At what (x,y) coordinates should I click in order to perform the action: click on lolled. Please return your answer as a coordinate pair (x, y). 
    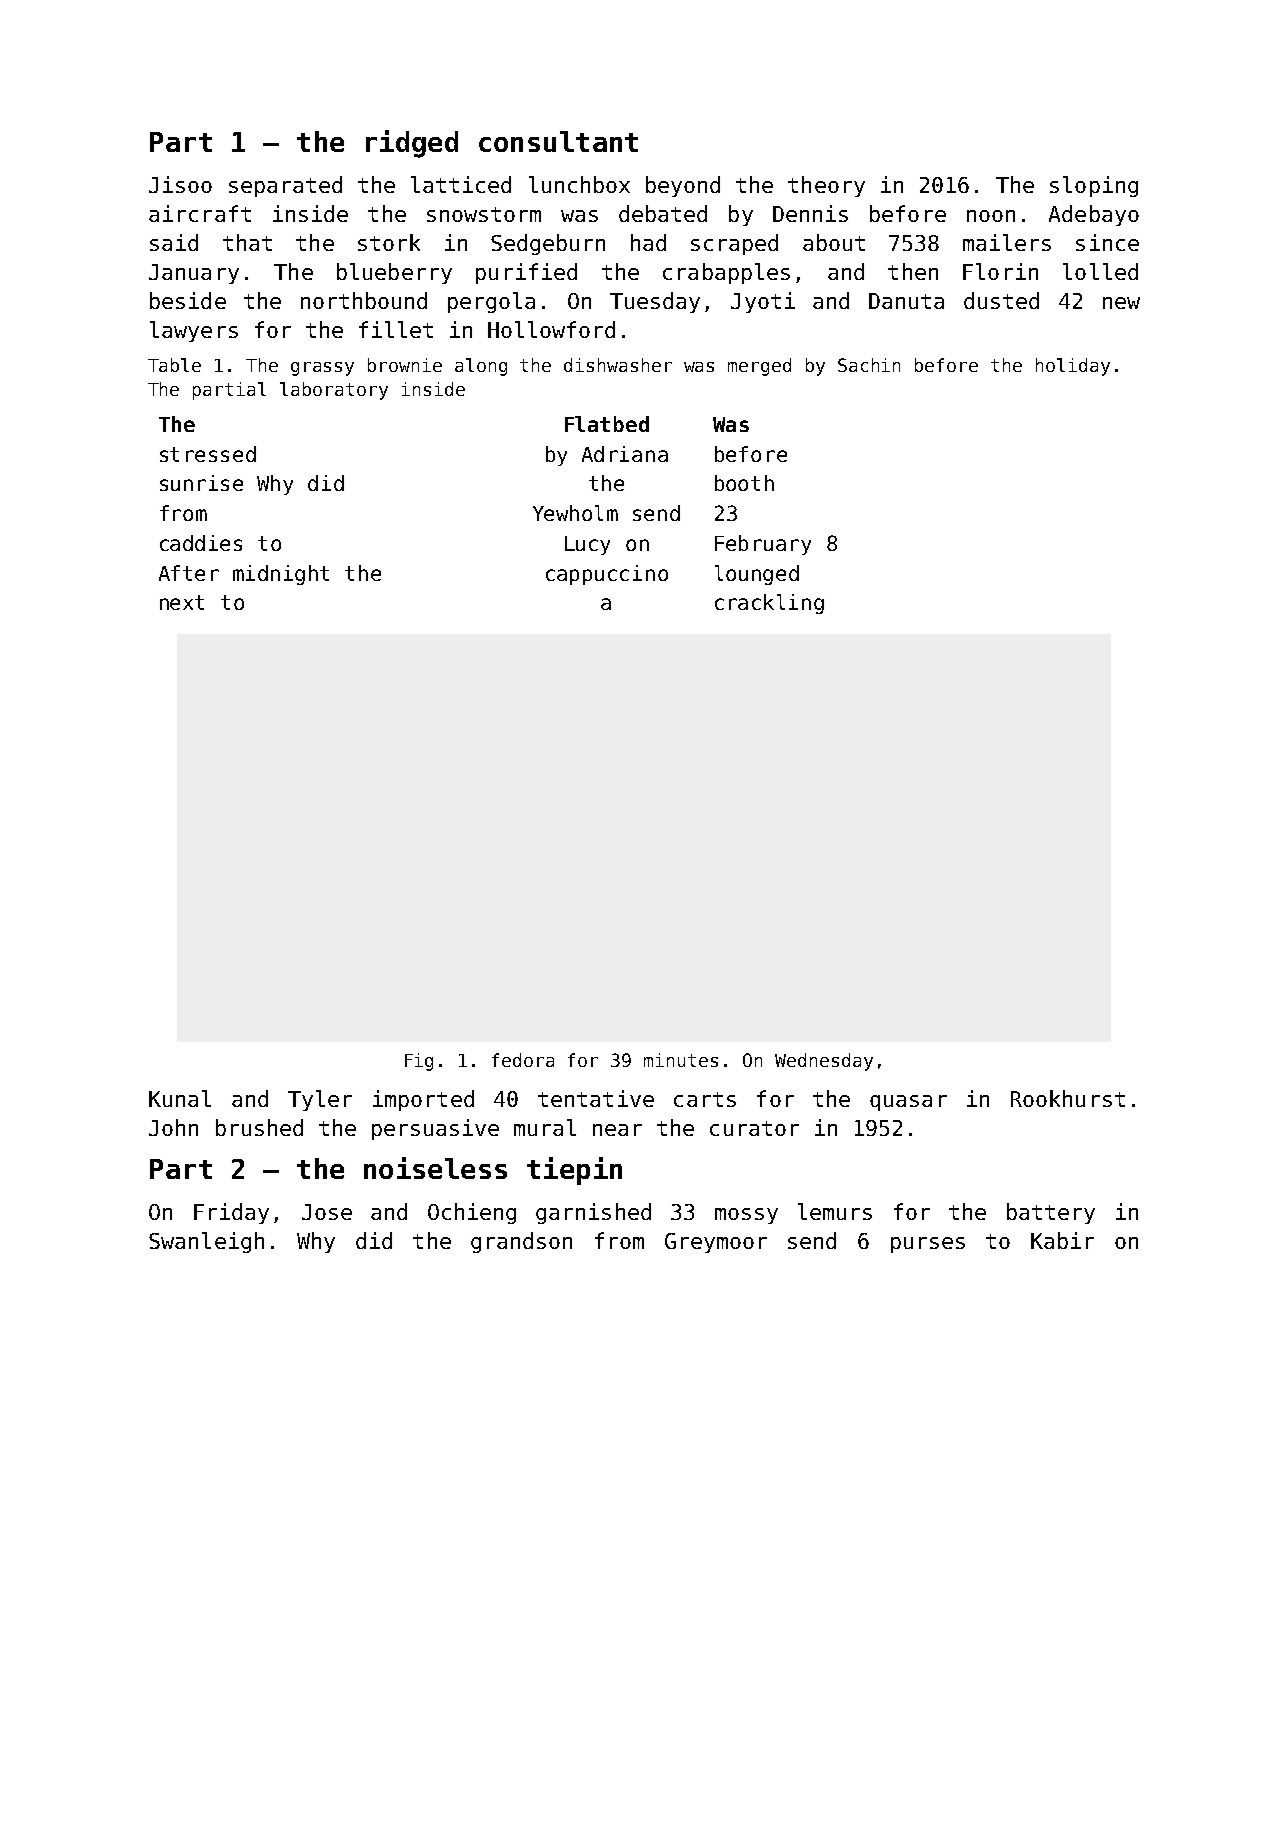
    Looking at the image, I should click on (1100, 271).
